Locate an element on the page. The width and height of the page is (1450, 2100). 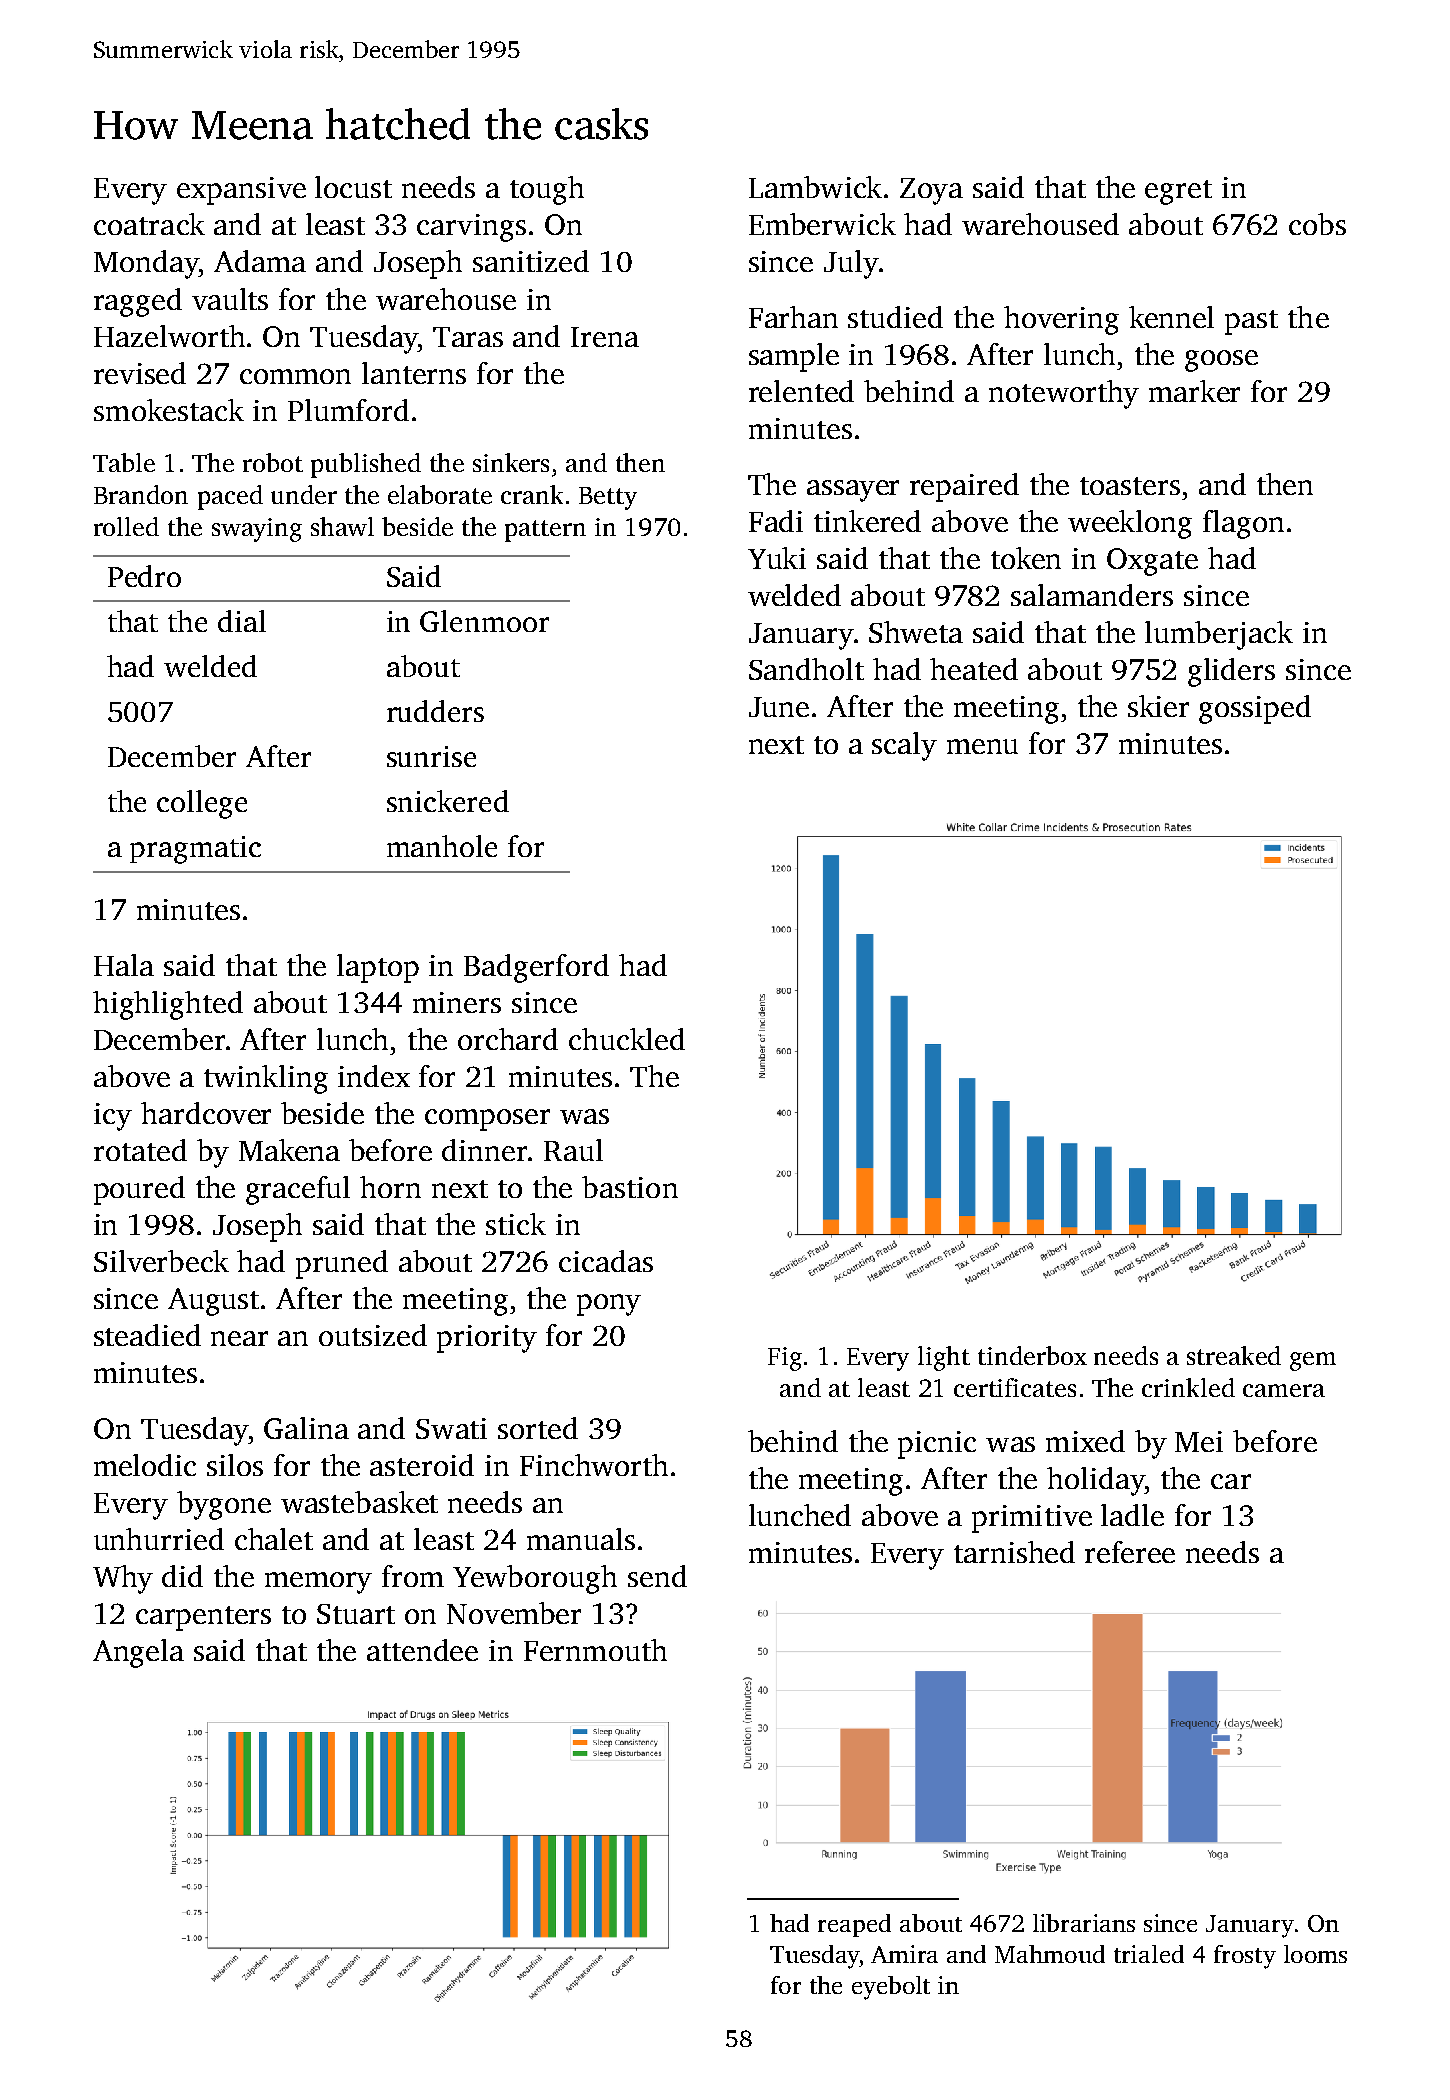
eyebolt is located at coordinates (891, 1988).
